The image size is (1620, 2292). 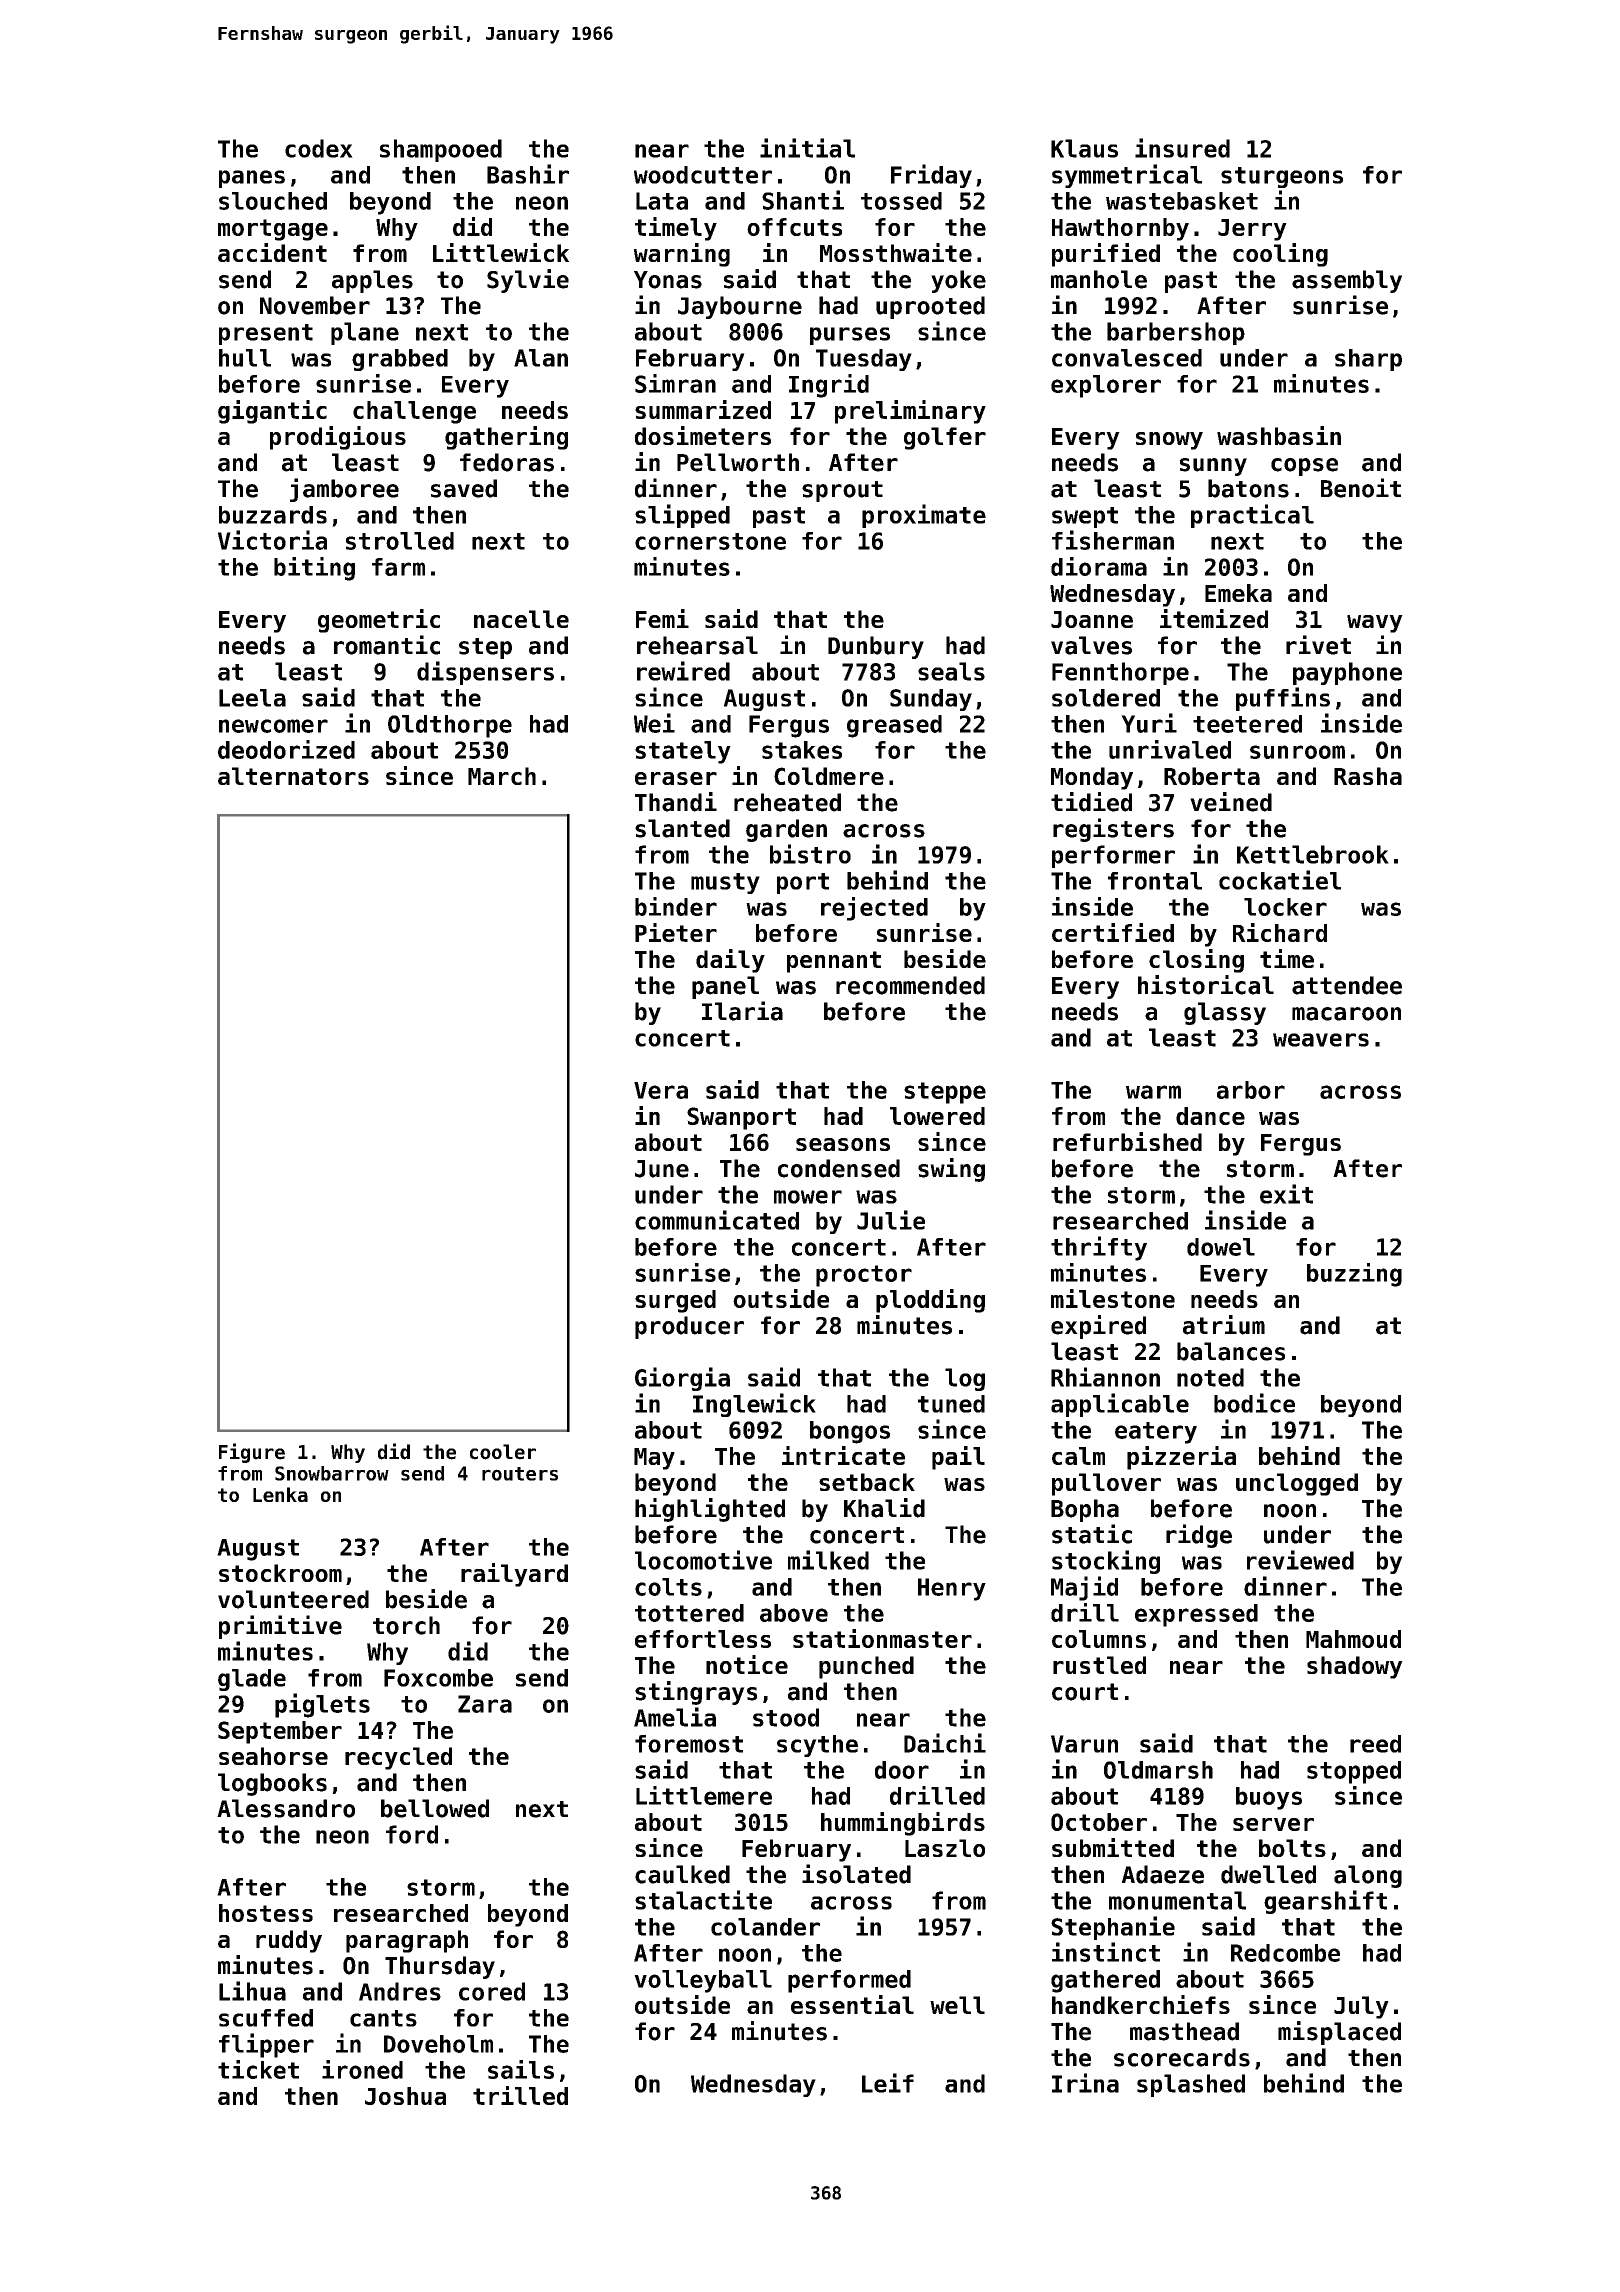 I want to click on arbor, so click(x=1251, y=1090).
